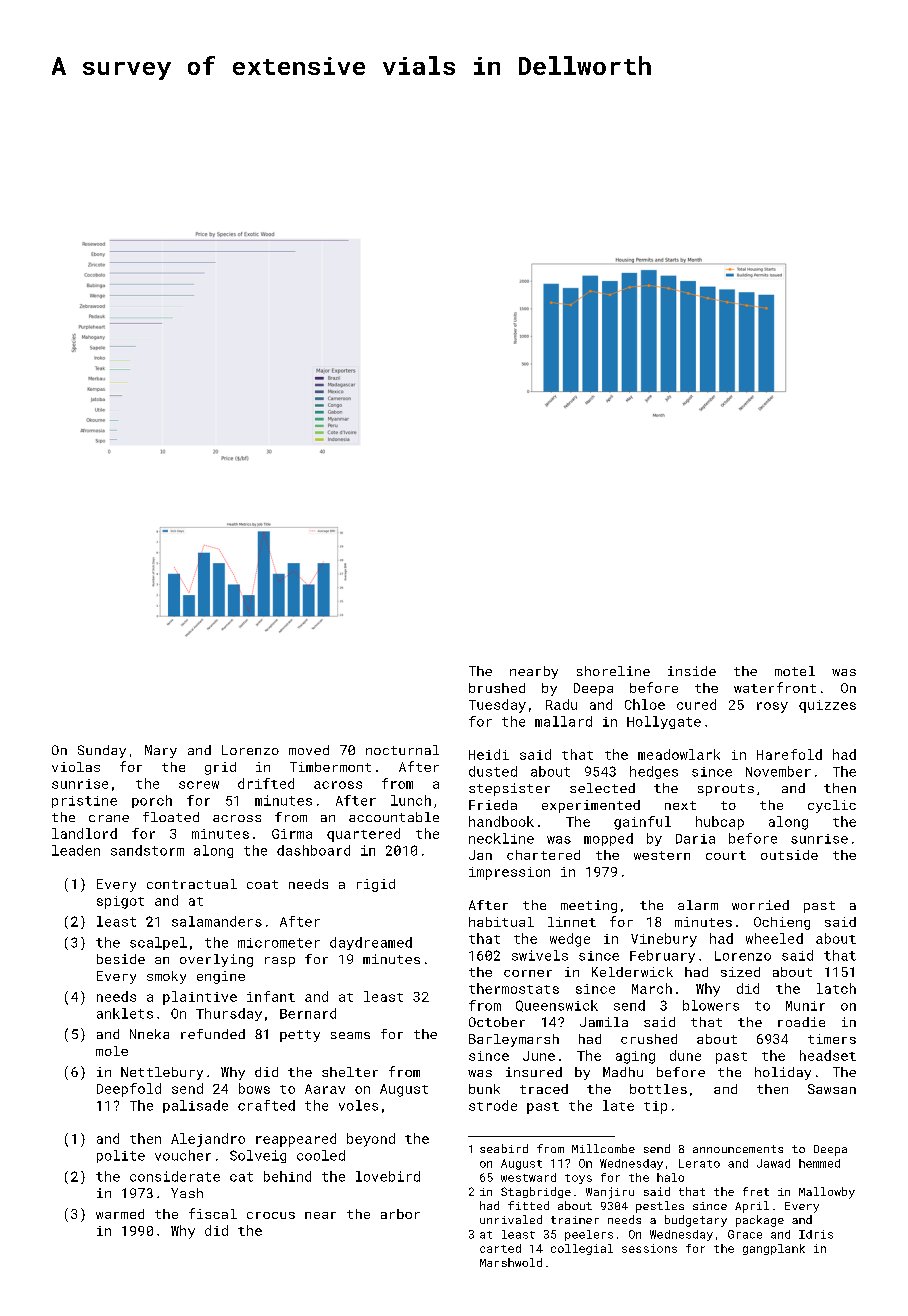 The width and height of the image is (908, 1316). I want to click on cyclic, so click(832, 806).
